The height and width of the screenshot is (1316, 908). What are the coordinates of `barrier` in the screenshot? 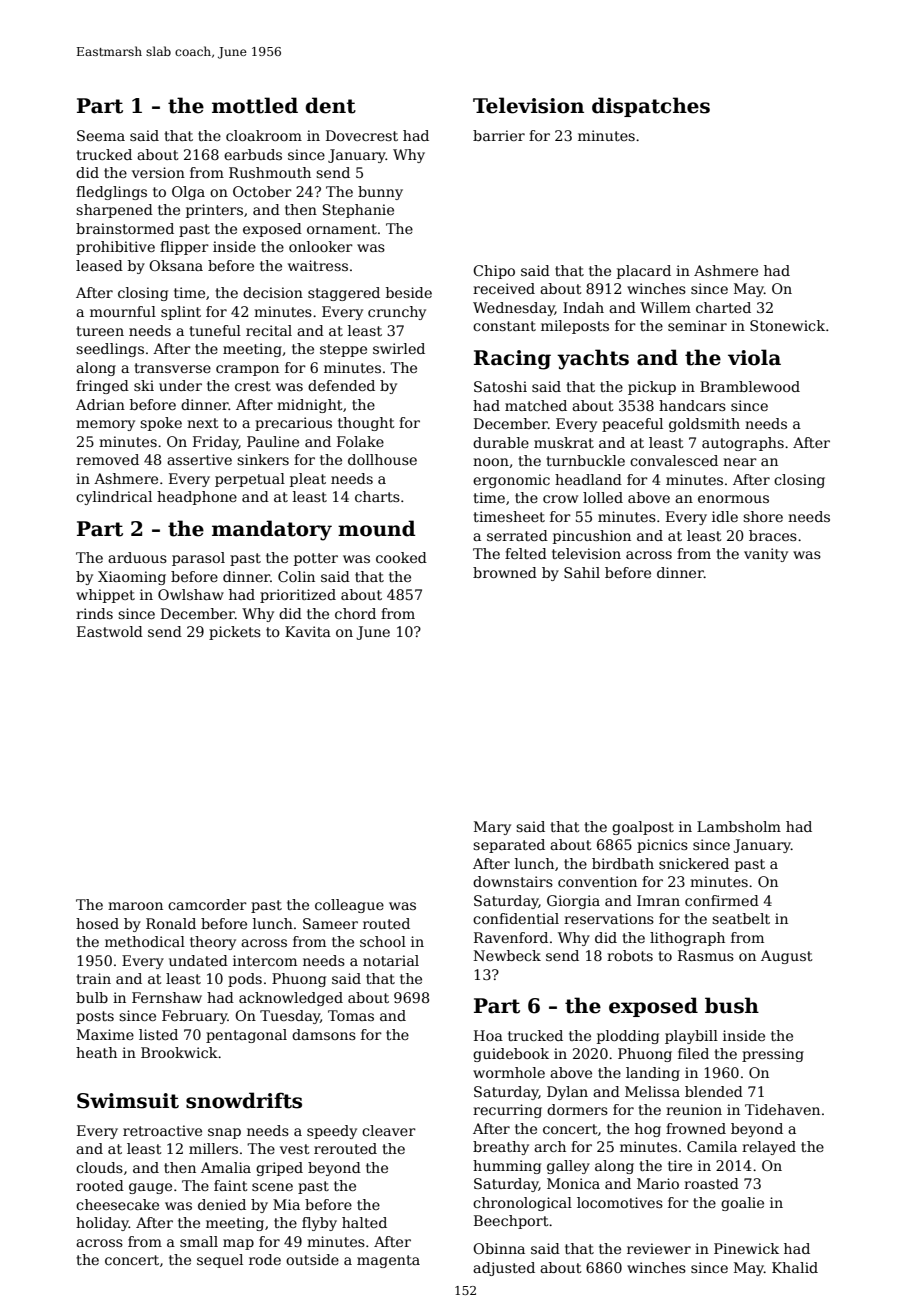 It's located at (499, 135).
